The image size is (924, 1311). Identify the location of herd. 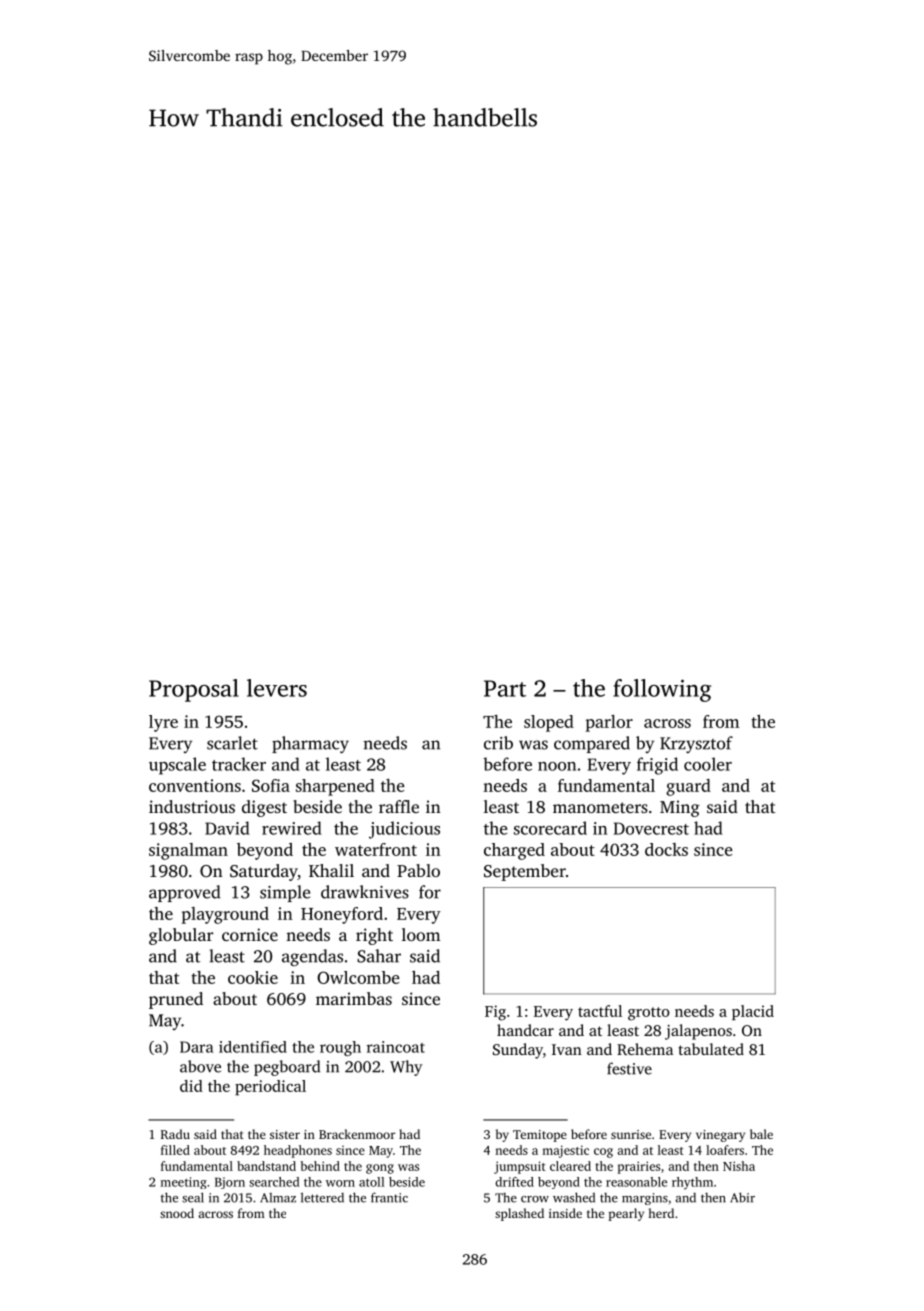
(661, 1213).
